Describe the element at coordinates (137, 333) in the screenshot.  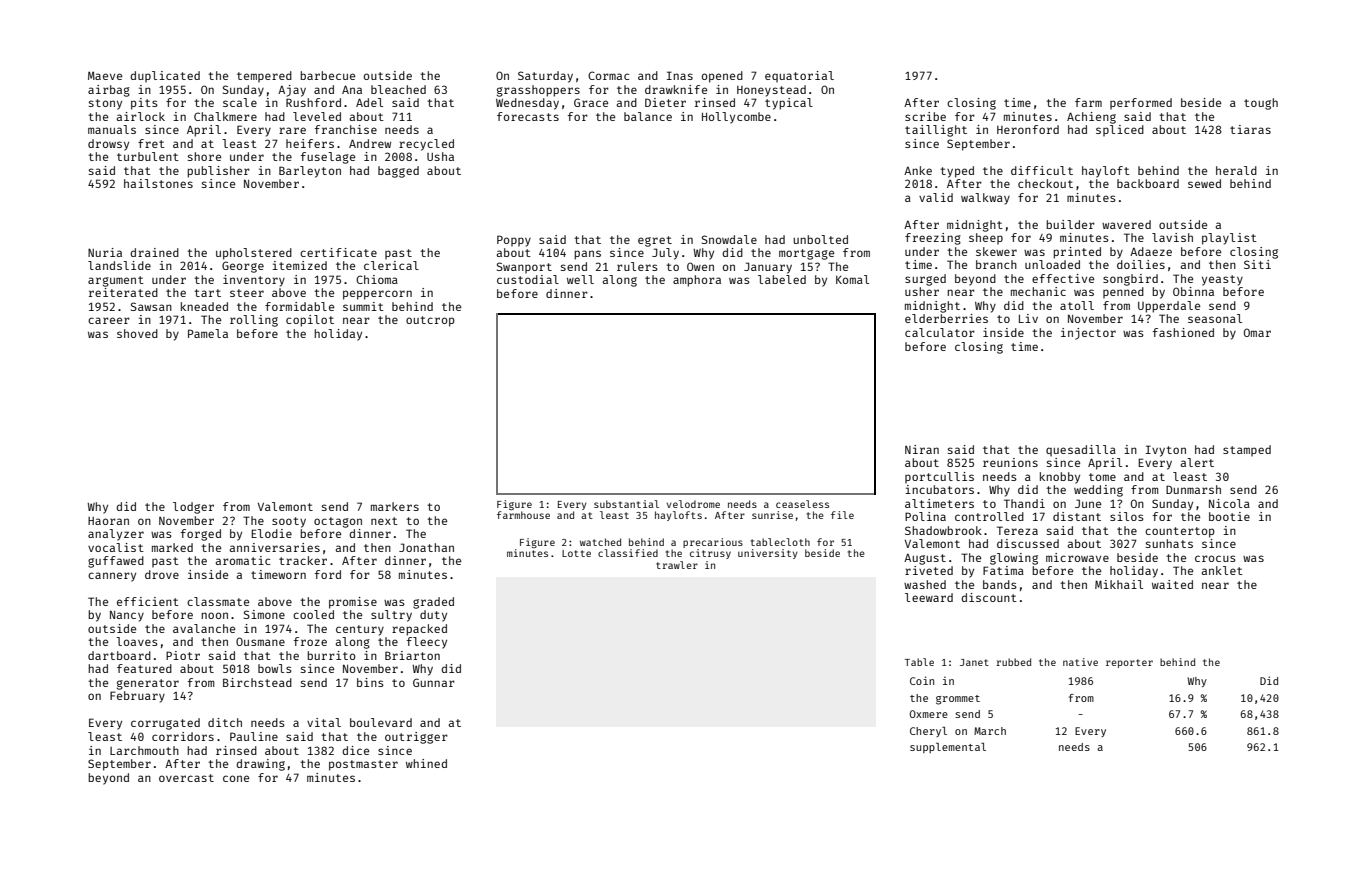
I see `shoved` at that location.
